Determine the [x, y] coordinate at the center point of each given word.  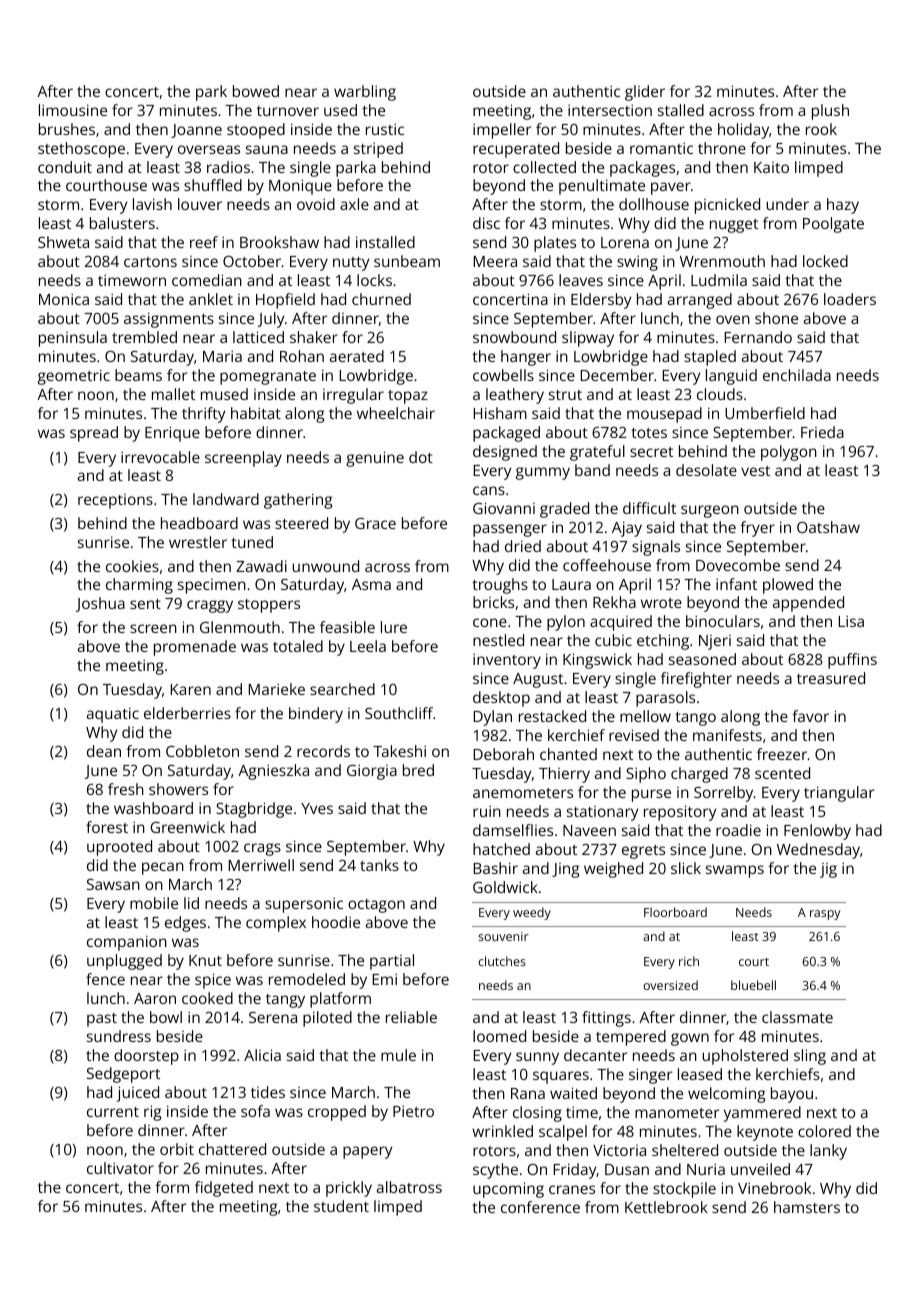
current [113, 1112]
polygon [789, 453]
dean [104, 751]
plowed [788, 586]
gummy [543, 473]
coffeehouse [607, 565]
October [252, 261]
